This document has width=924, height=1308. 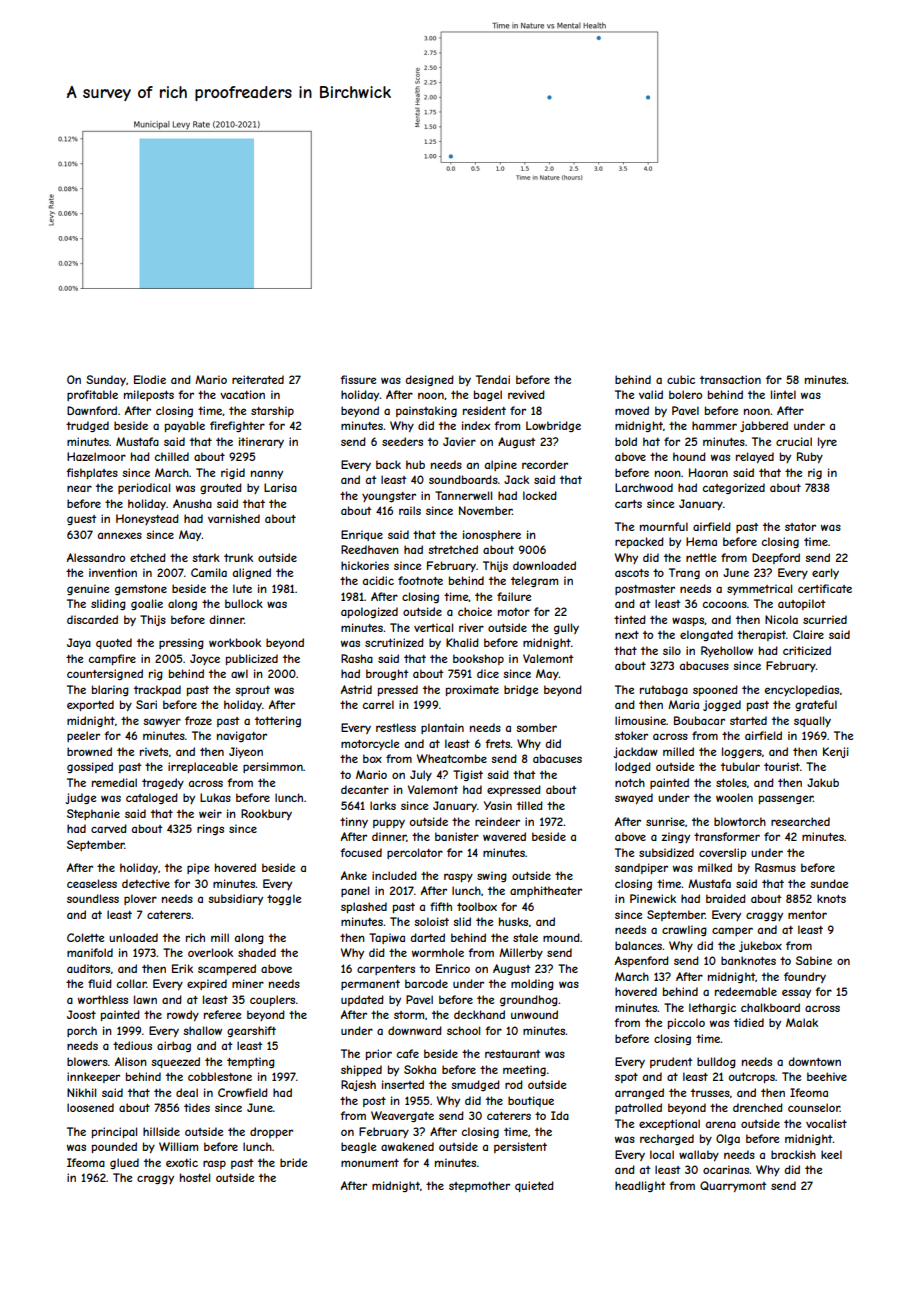 I want to click on lintel, so click(x=783, y=394).
